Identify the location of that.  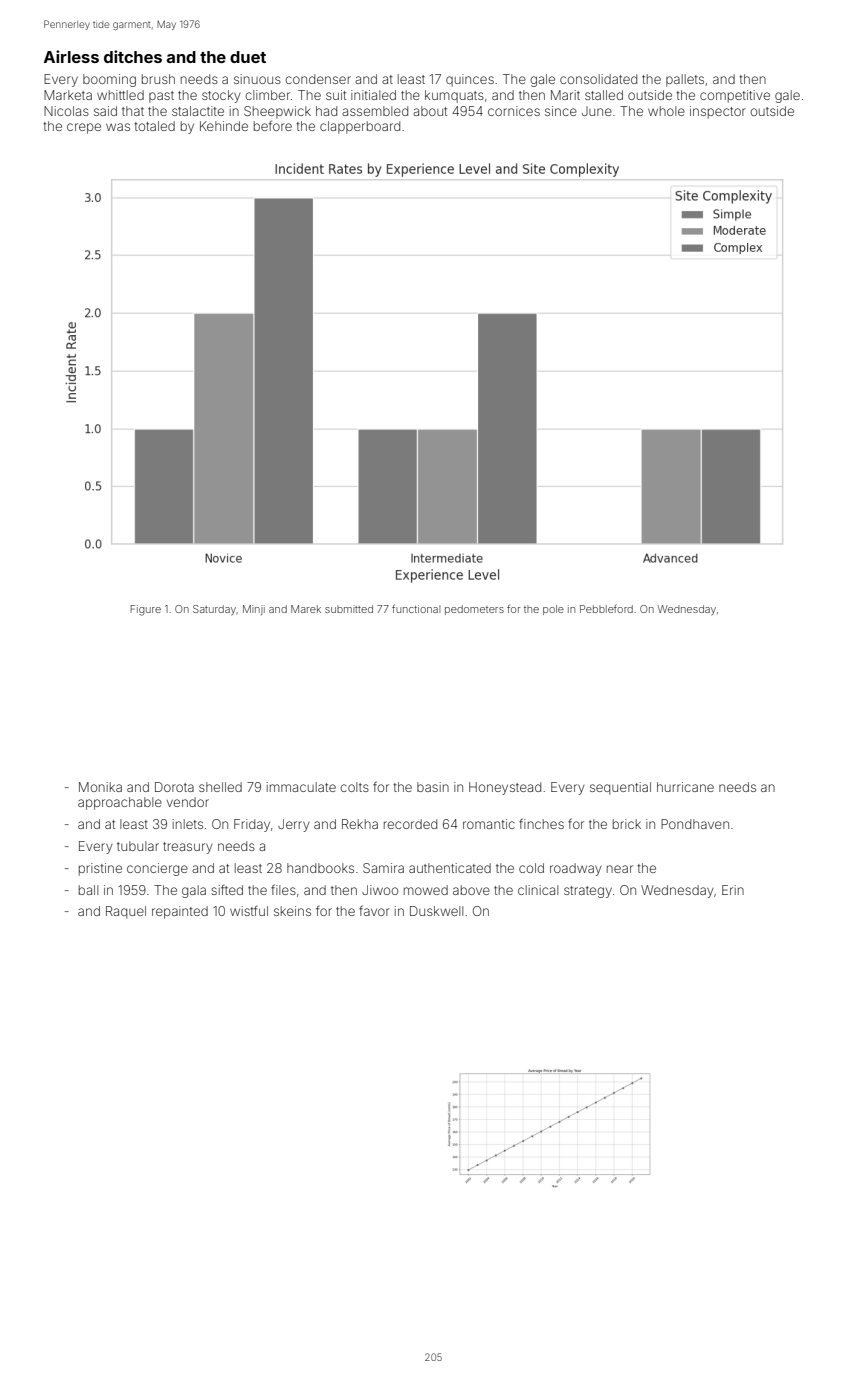
(133, 111).
